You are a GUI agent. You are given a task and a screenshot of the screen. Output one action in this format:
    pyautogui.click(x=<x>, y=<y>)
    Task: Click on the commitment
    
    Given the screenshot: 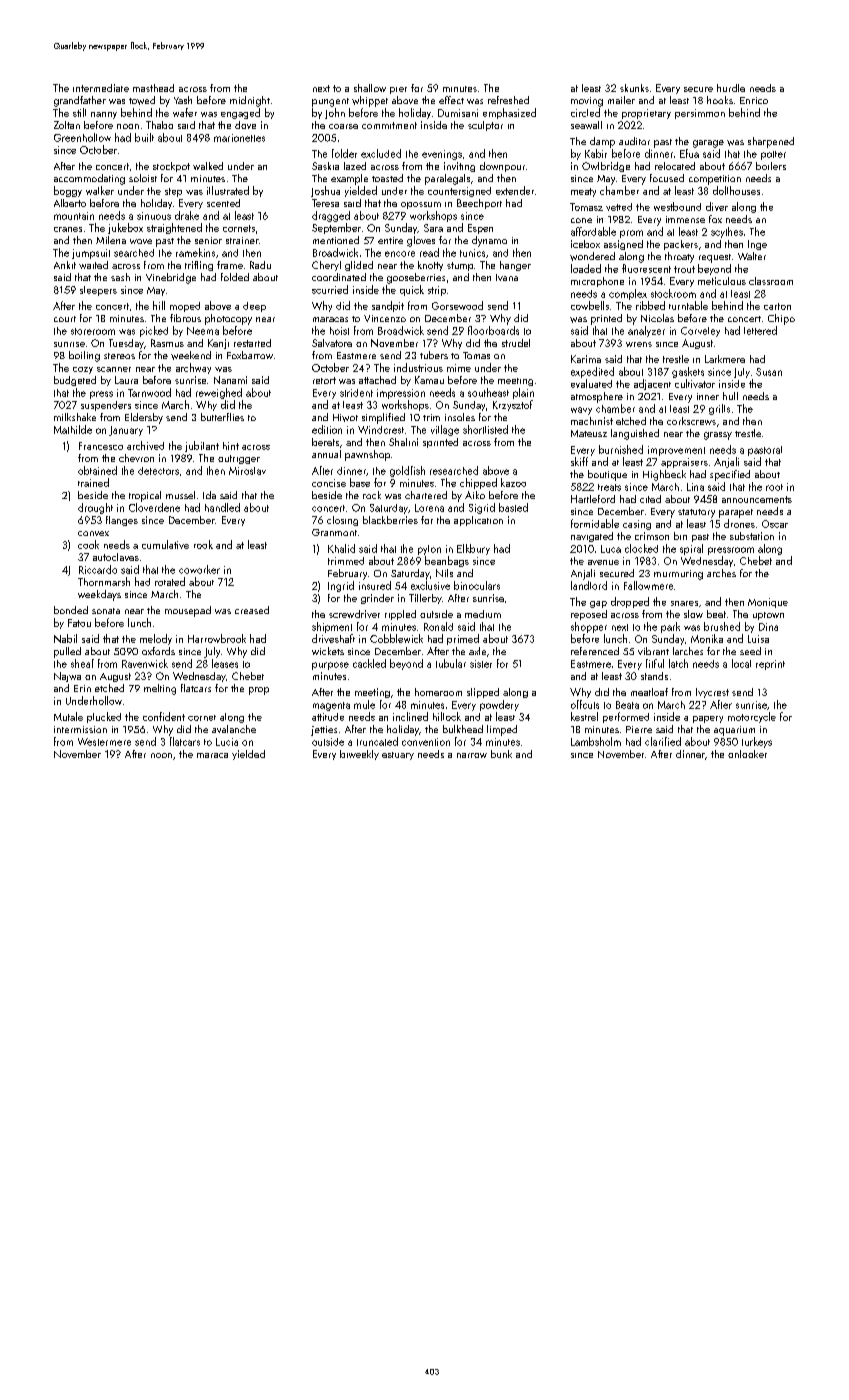 What is the action you would take?
    pyautogui.click(x=389, y=125)
